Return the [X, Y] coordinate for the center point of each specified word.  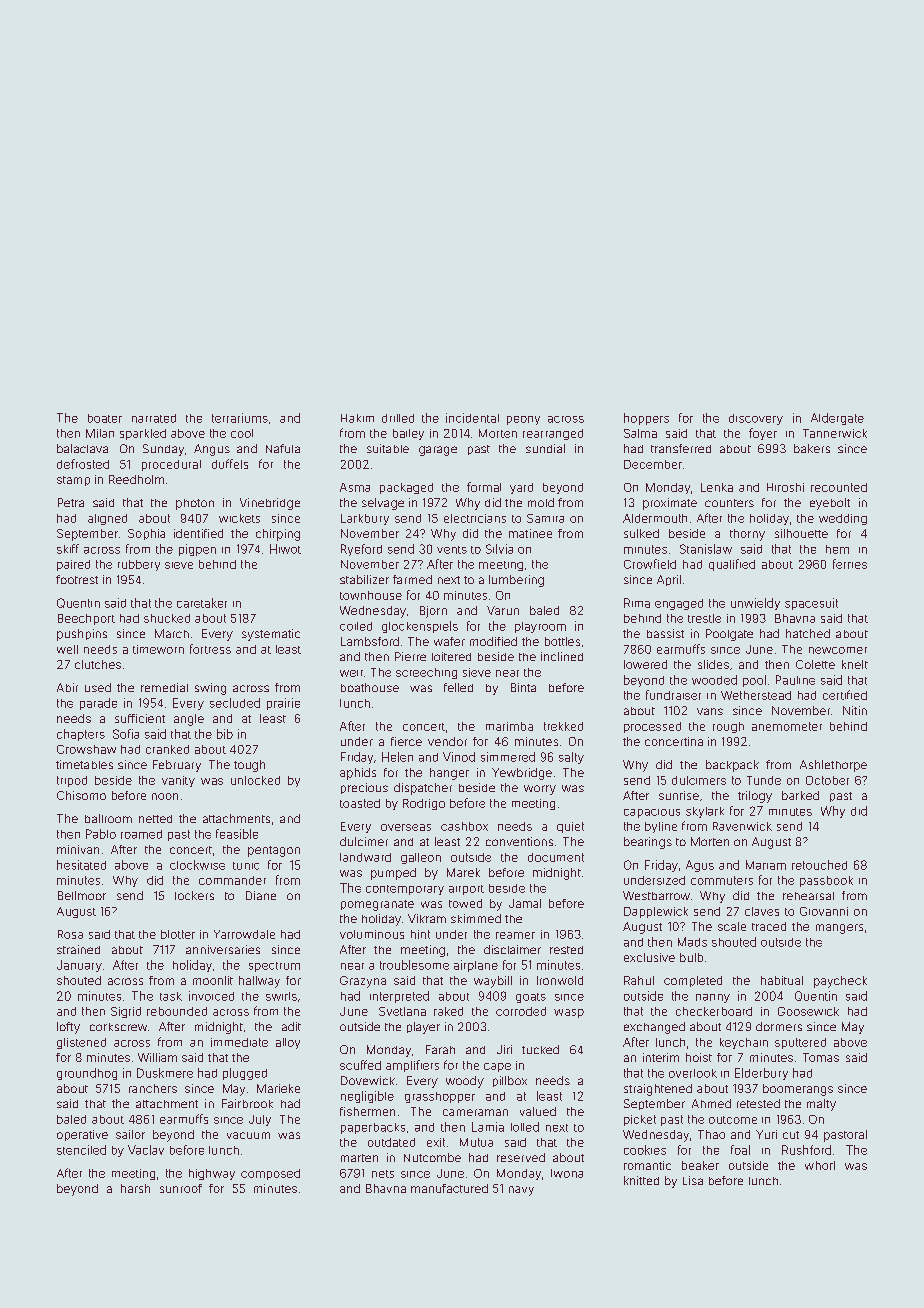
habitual [782, 980]
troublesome [414, 965]
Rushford [806, 1150]
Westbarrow [656, 895]
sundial [545, 448]
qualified [732, 565]
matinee [530, 533]
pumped [393, 874]
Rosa [70, 934]
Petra [71, 502]
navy [521, 1191]
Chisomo [81, 795]
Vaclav [146, 1150]
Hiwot [285, 549]
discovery [756, 419]
